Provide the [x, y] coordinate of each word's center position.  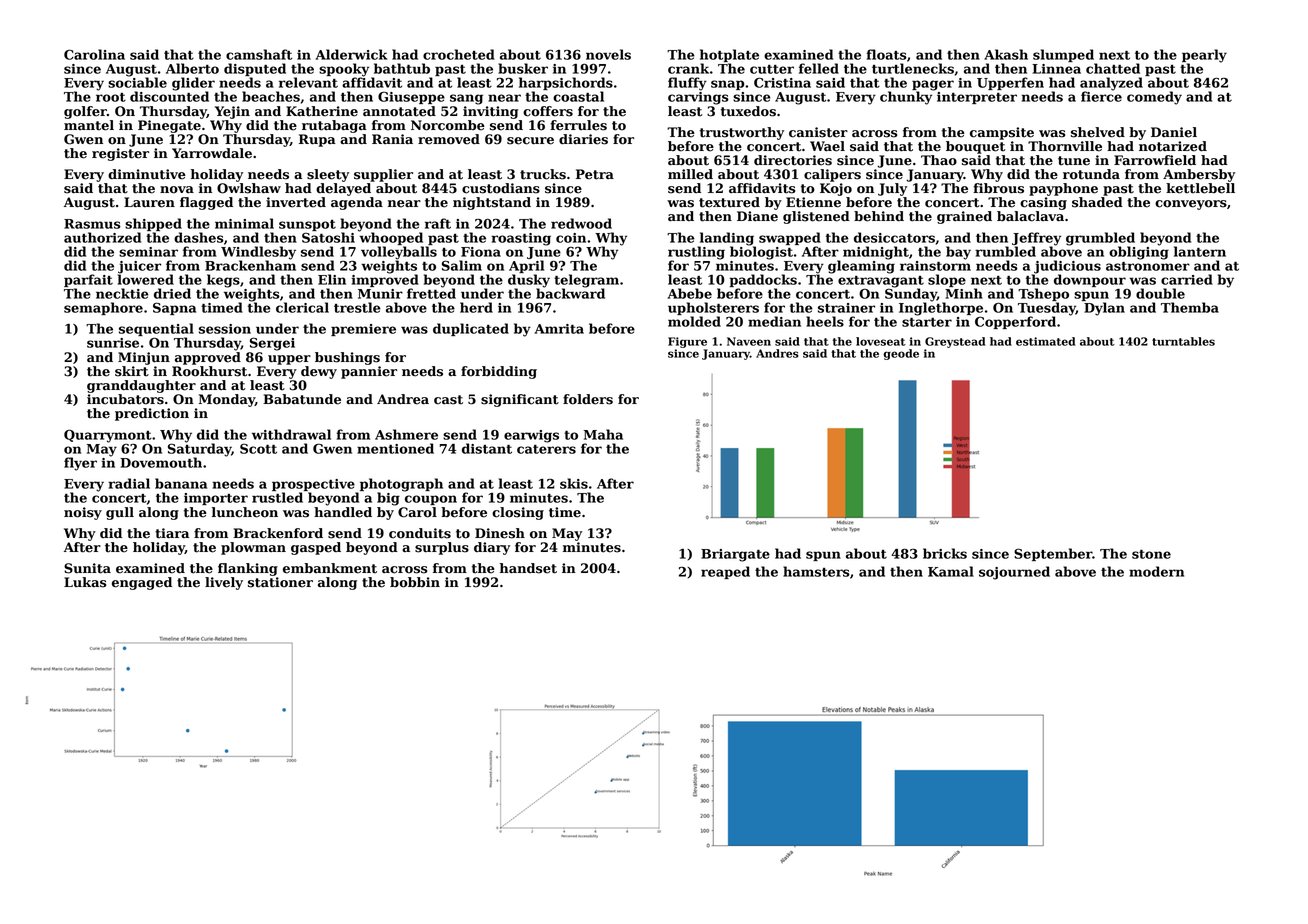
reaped [725, 572]
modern [1156, 571]
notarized [1173, 146]
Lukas [85, 582]
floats [886, 54]
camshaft [259, 54]
